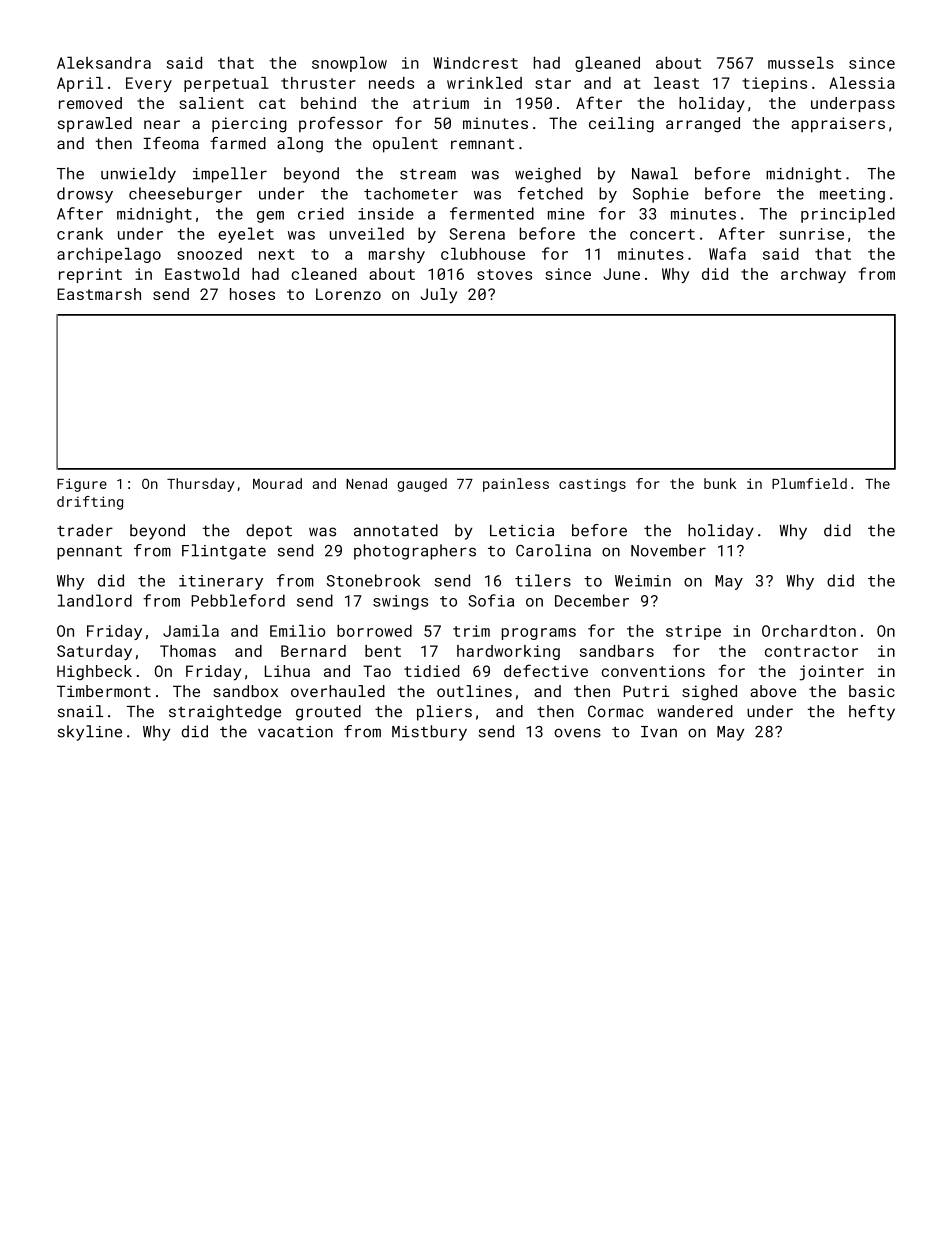 The image size is (952, 1233). Describe the element at coordinates (813, 275) in the document. I see `archway` at that location.
